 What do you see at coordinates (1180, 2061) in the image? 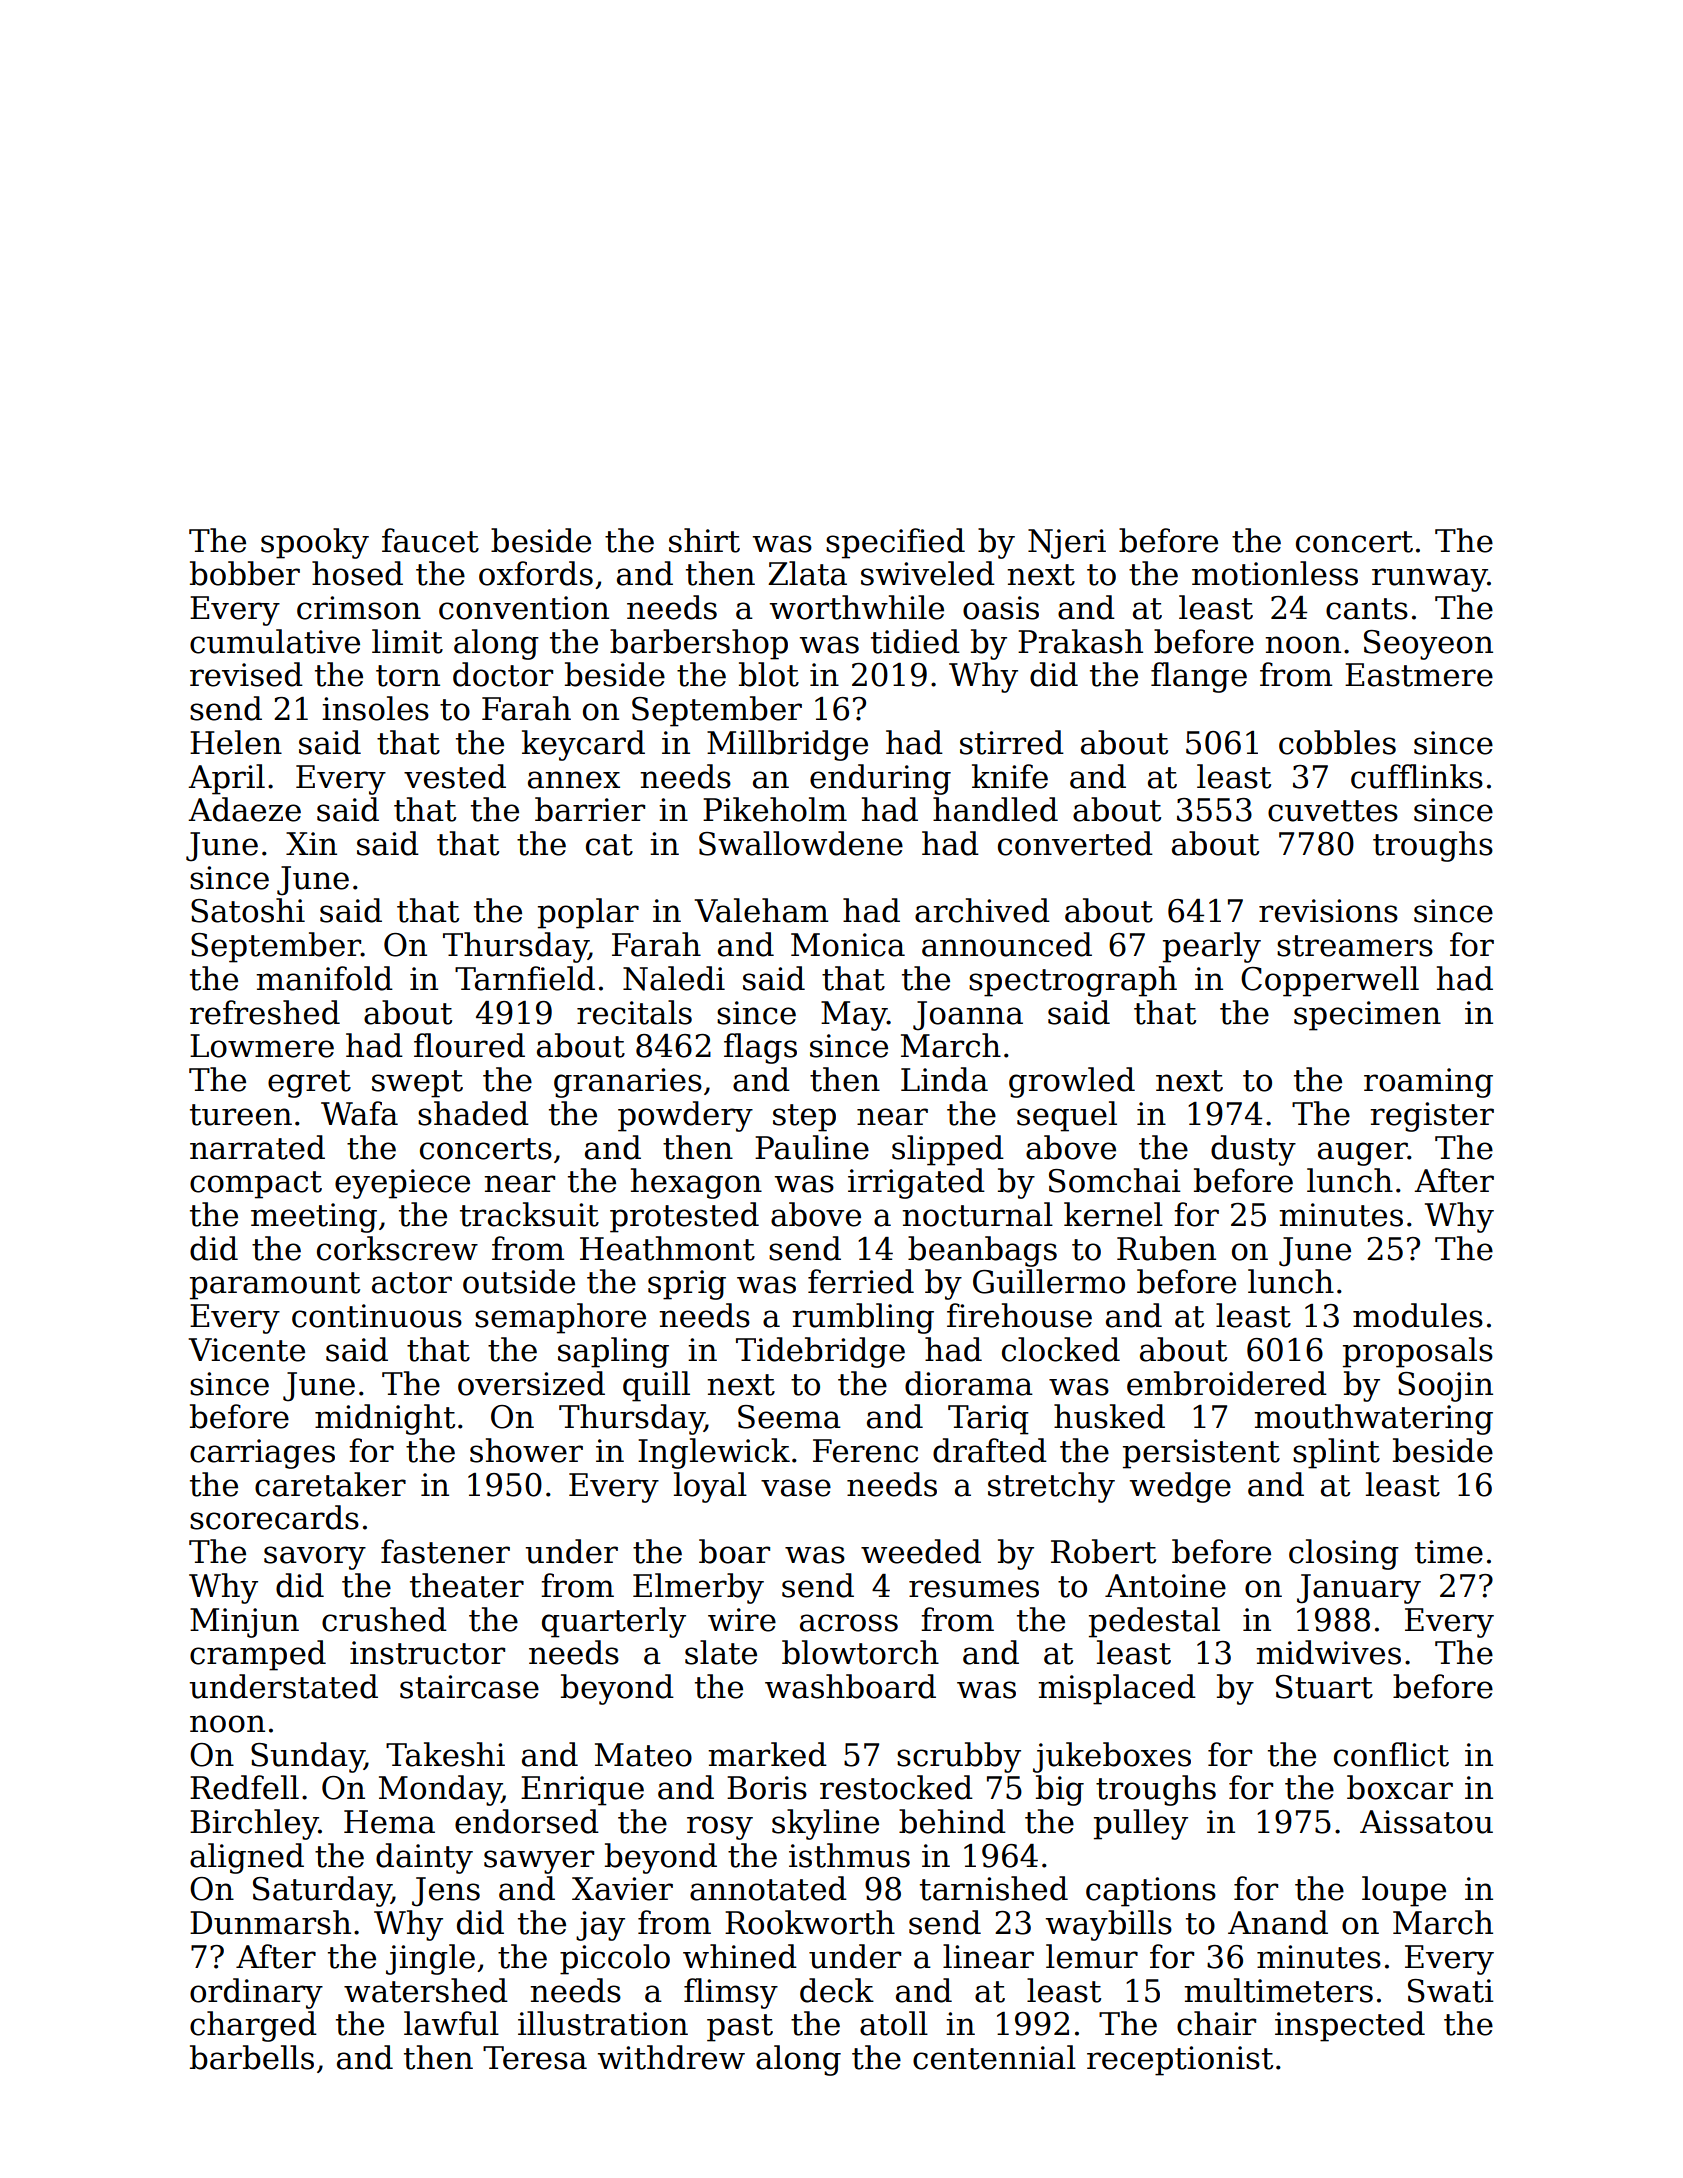
I see `receptionist` at bounding box center [1180, 2061].
